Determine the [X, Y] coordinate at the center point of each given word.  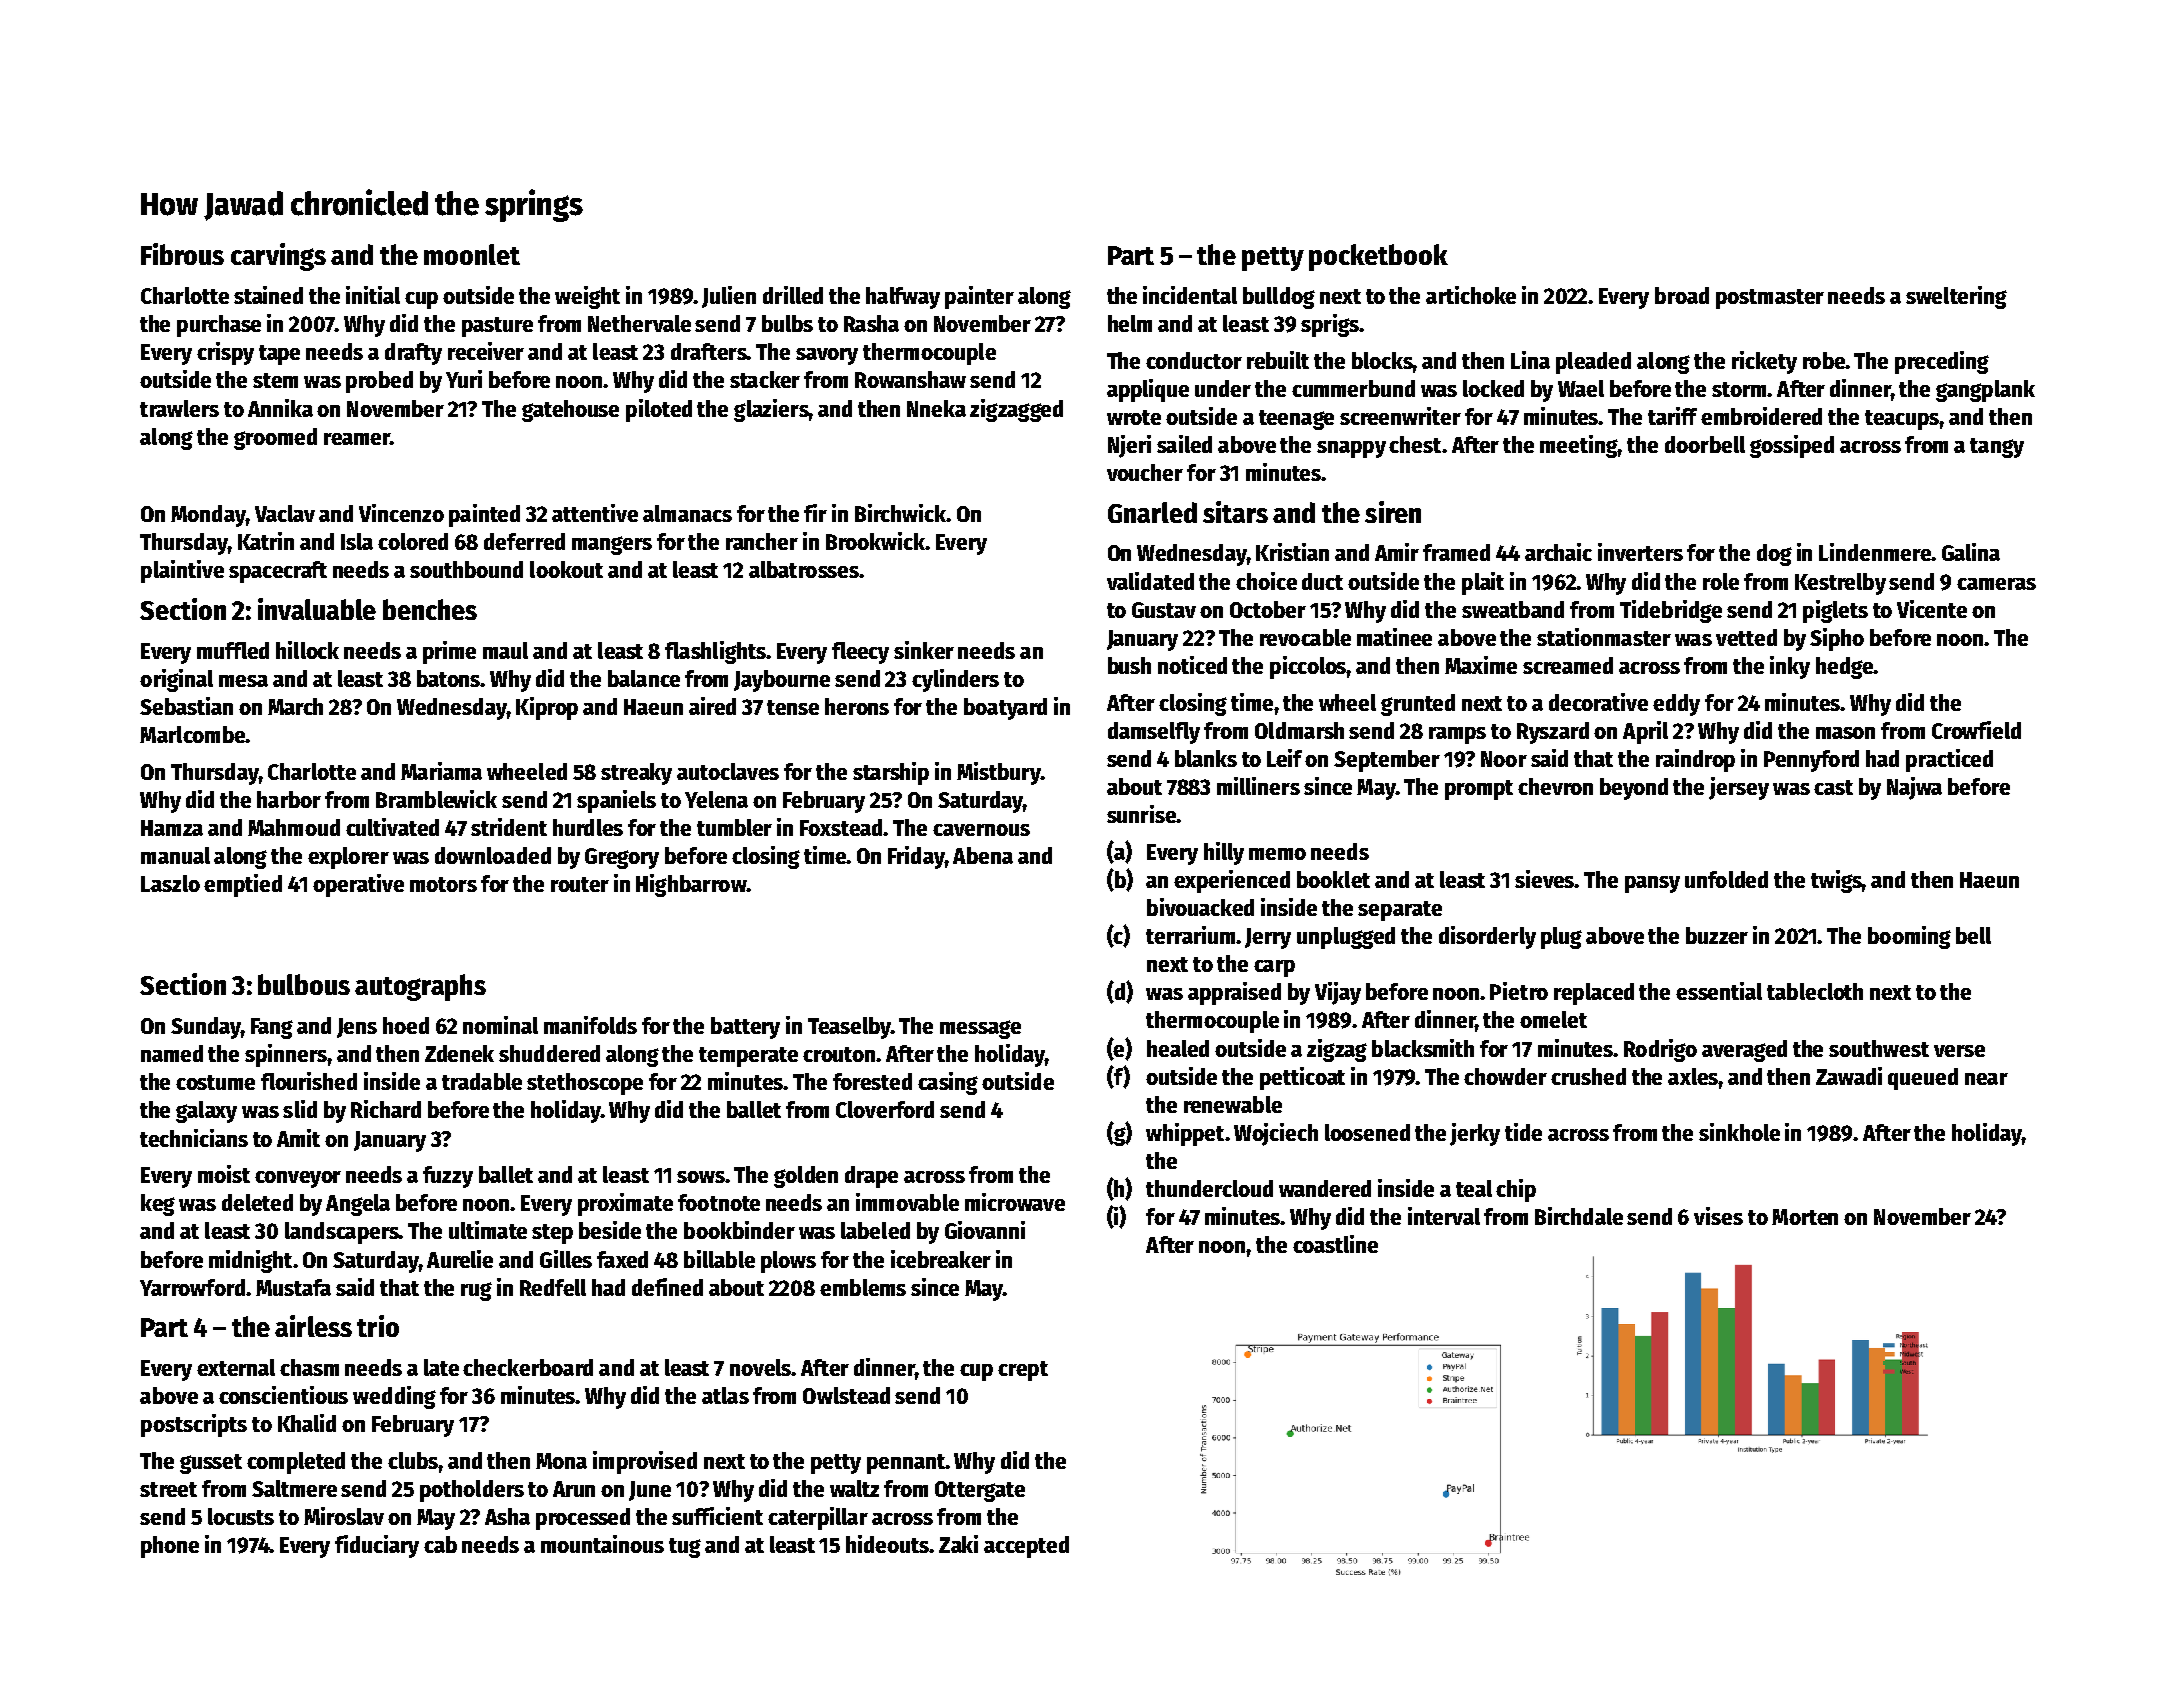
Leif [1284, 758]
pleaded [1593, 363]
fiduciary [377, 1546]
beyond [1634, 789]
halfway [903, 298]
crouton [839, 1054]
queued [1923, 1079]
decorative [1598, 702]
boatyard [1005, 709]
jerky [1475, 1134]
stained [268, 295]
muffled [233, 650]
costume [215, 1082]
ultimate [488, 1230]
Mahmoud [294, 827]
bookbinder [739, 1230]
